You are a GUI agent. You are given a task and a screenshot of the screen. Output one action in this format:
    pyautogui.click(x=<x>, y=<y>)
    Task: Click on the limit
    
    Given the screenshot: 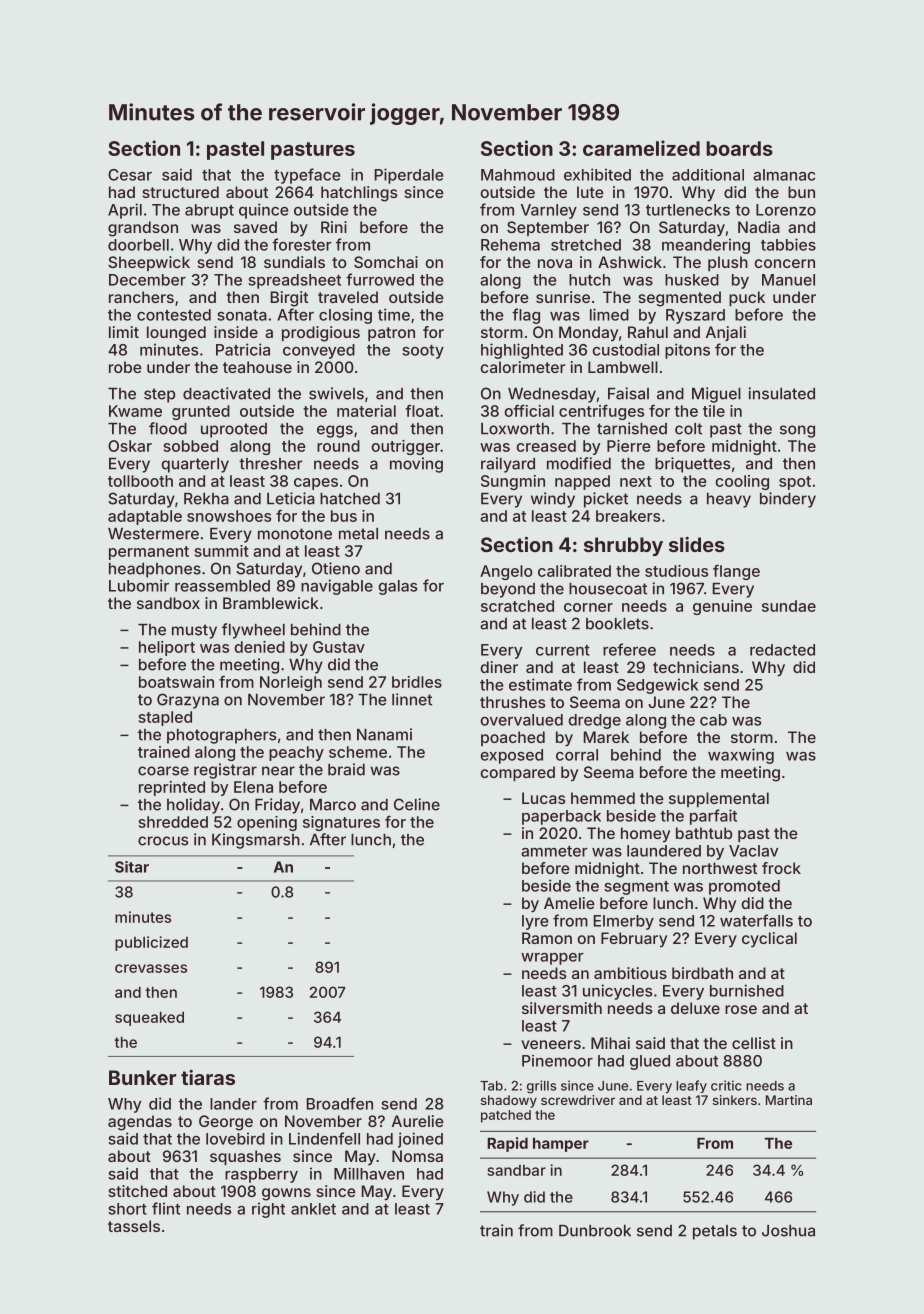 What is the action you would take?
    pyautogui.click(x=124, y=332)
